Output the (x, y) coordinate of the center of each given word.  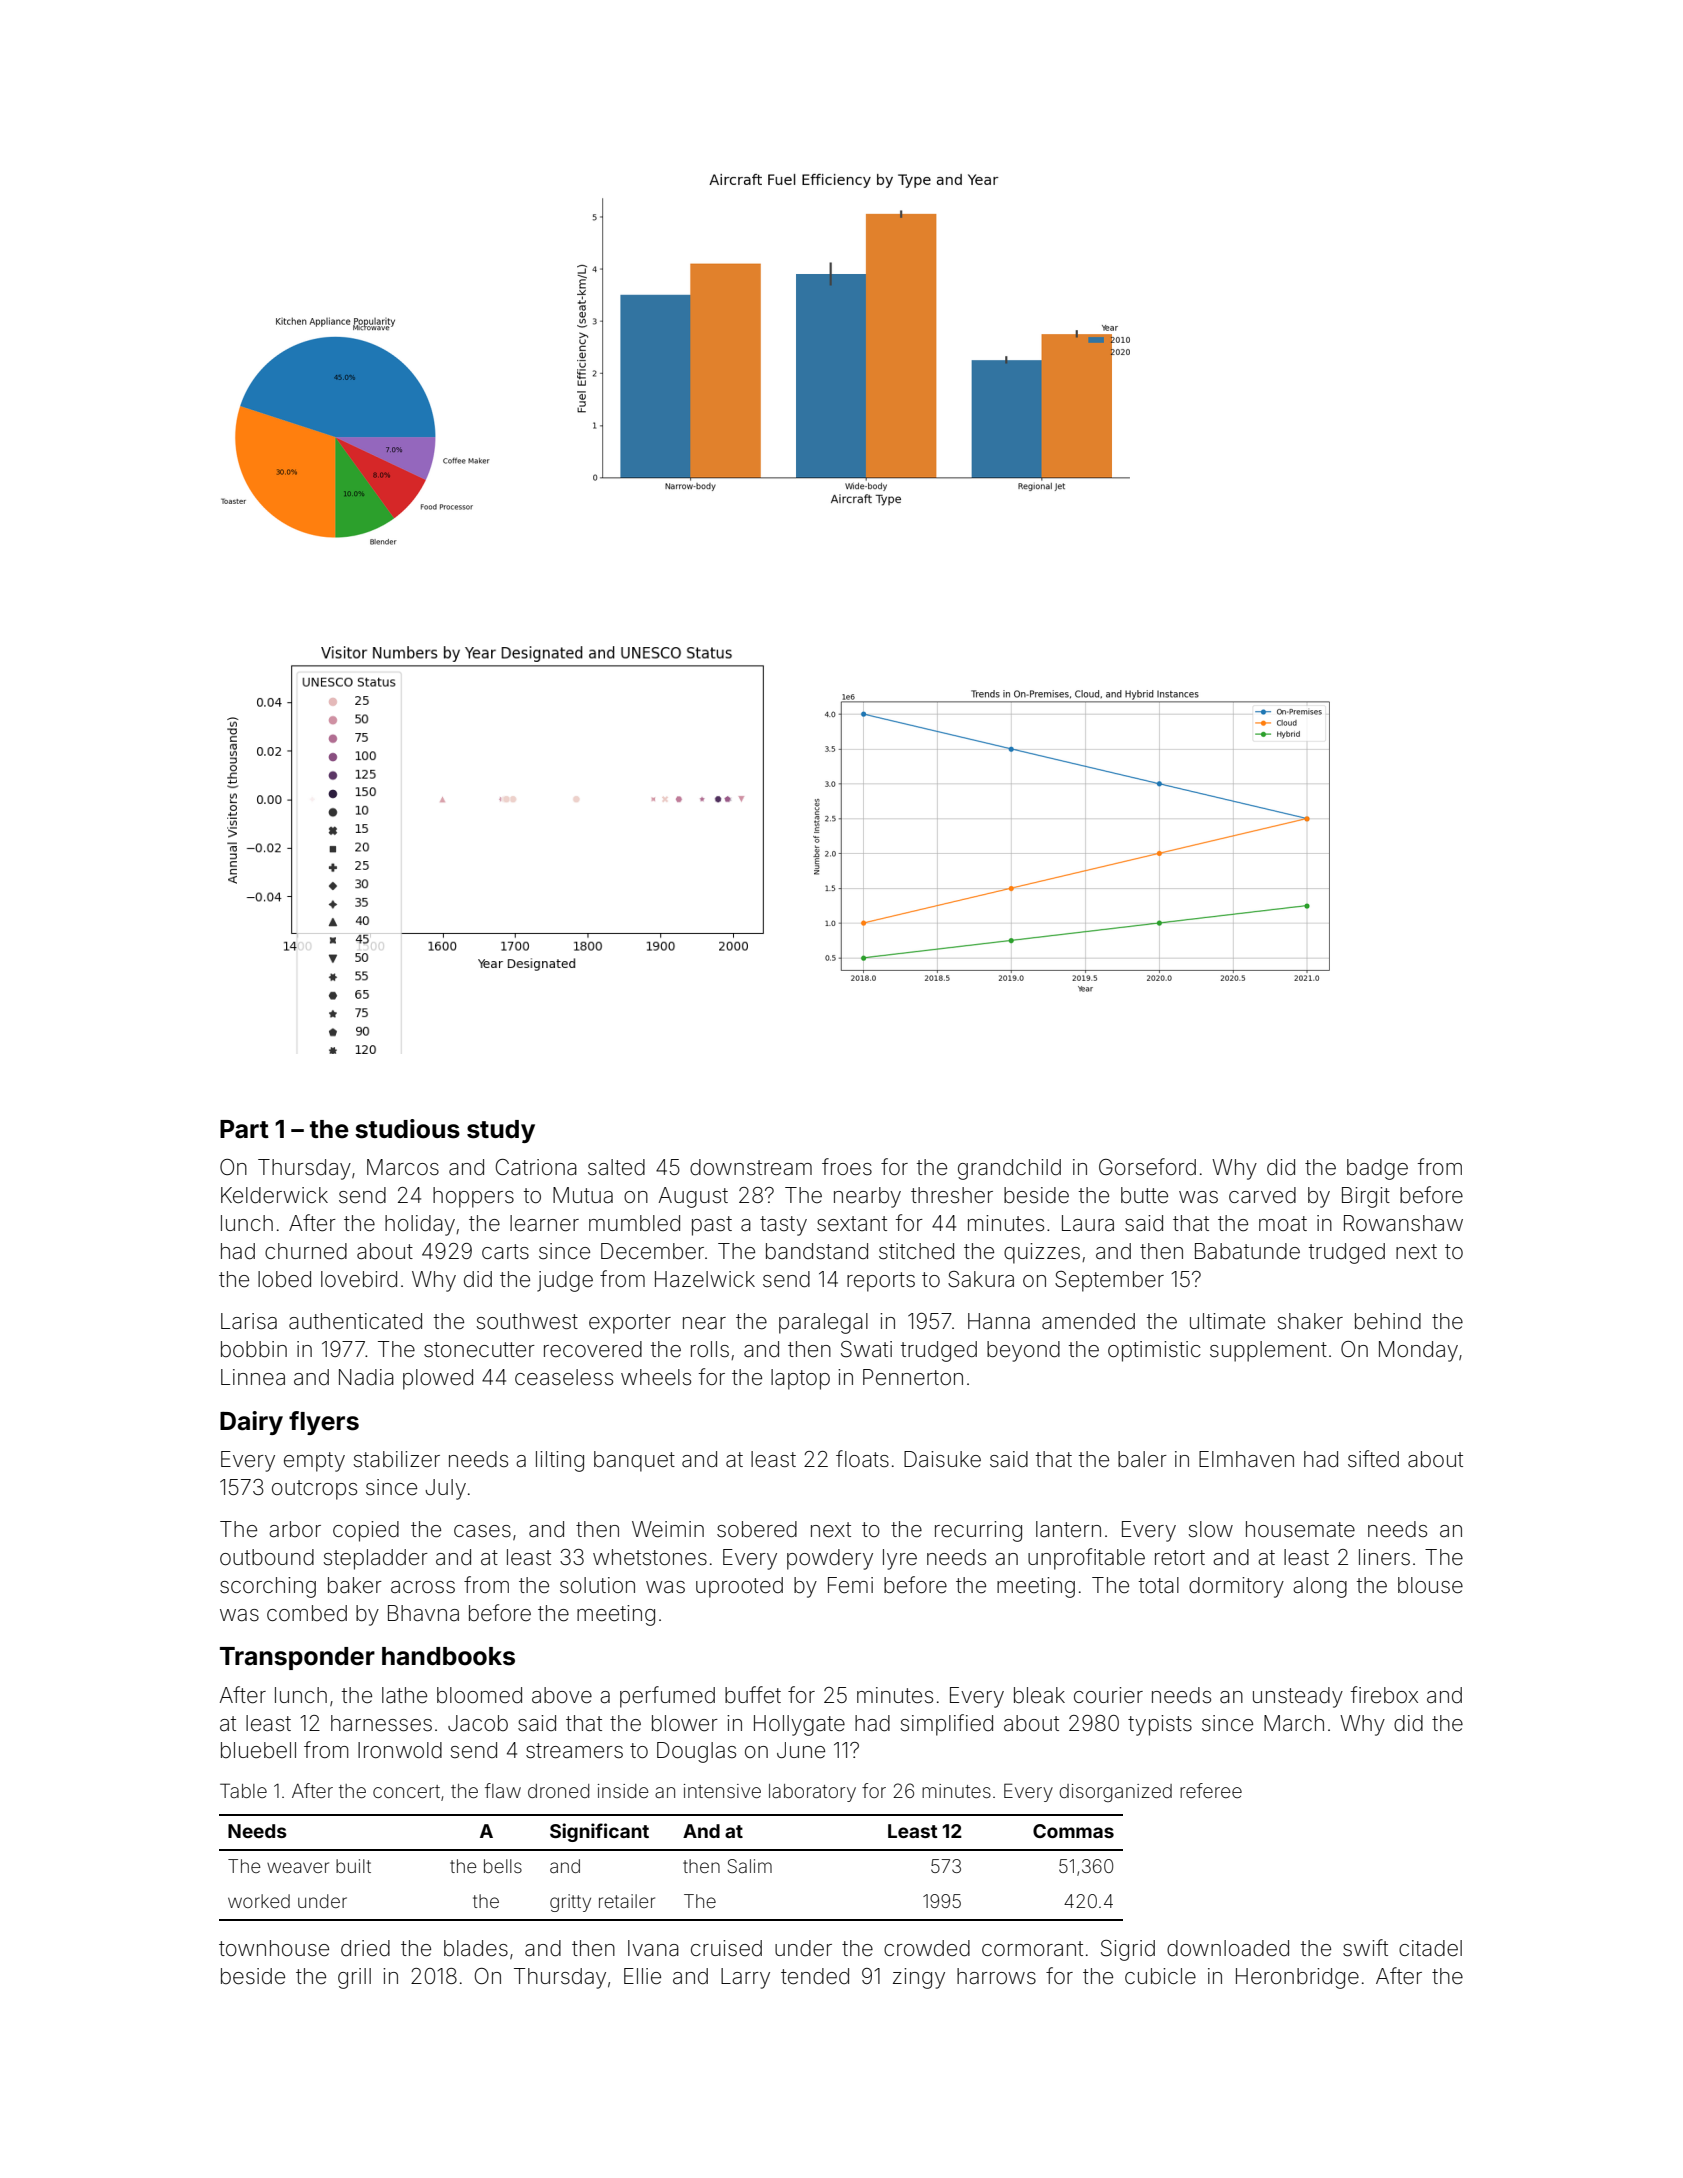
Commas (1073, 1831)
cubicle (1160, 1976)
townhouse (274, 1948)
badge (1377, 1169)
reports (881, 1282)
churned (306, 1251)
